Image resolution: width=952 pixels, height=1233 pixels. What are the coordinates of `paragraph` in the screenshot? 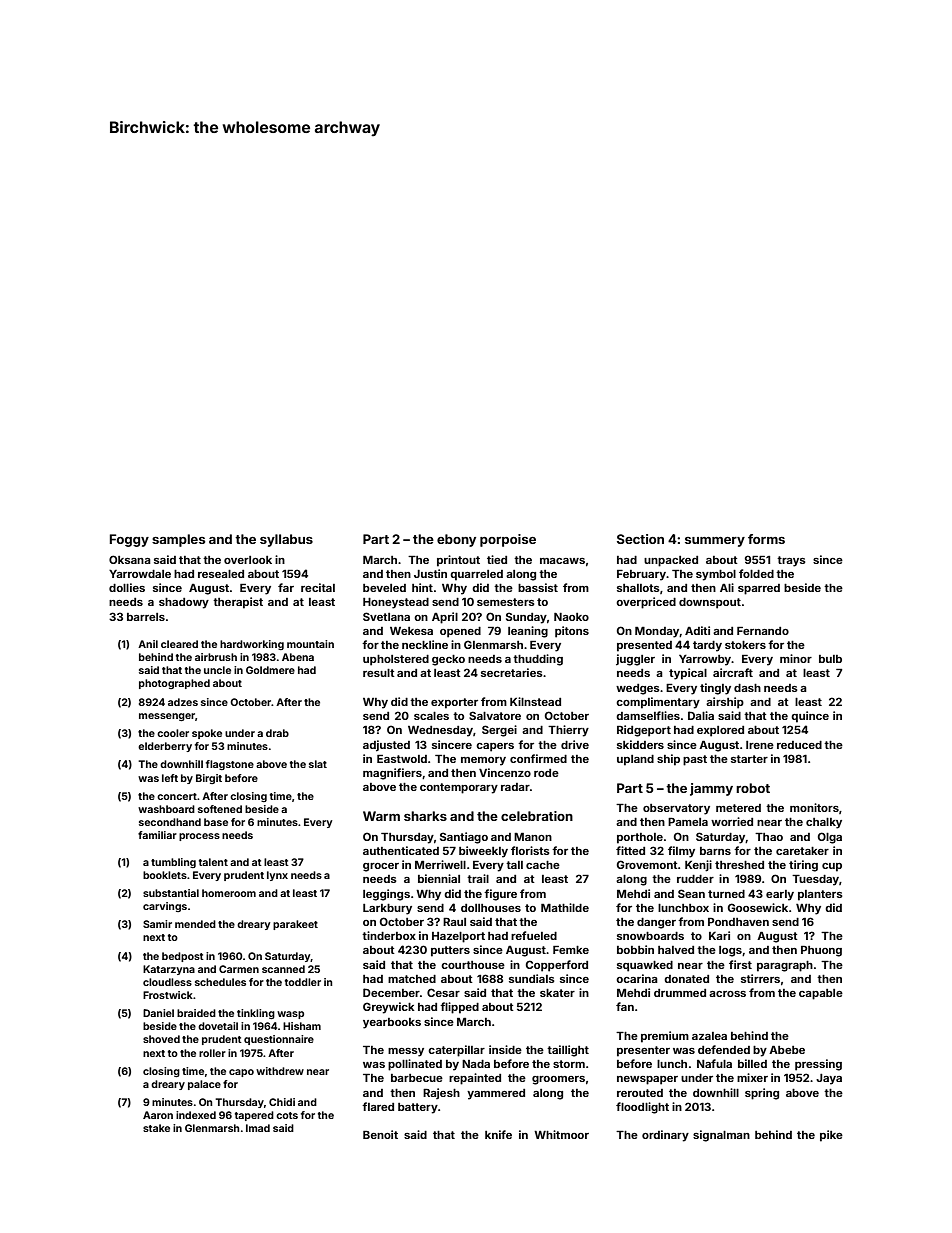 It's located at (785, 966).
